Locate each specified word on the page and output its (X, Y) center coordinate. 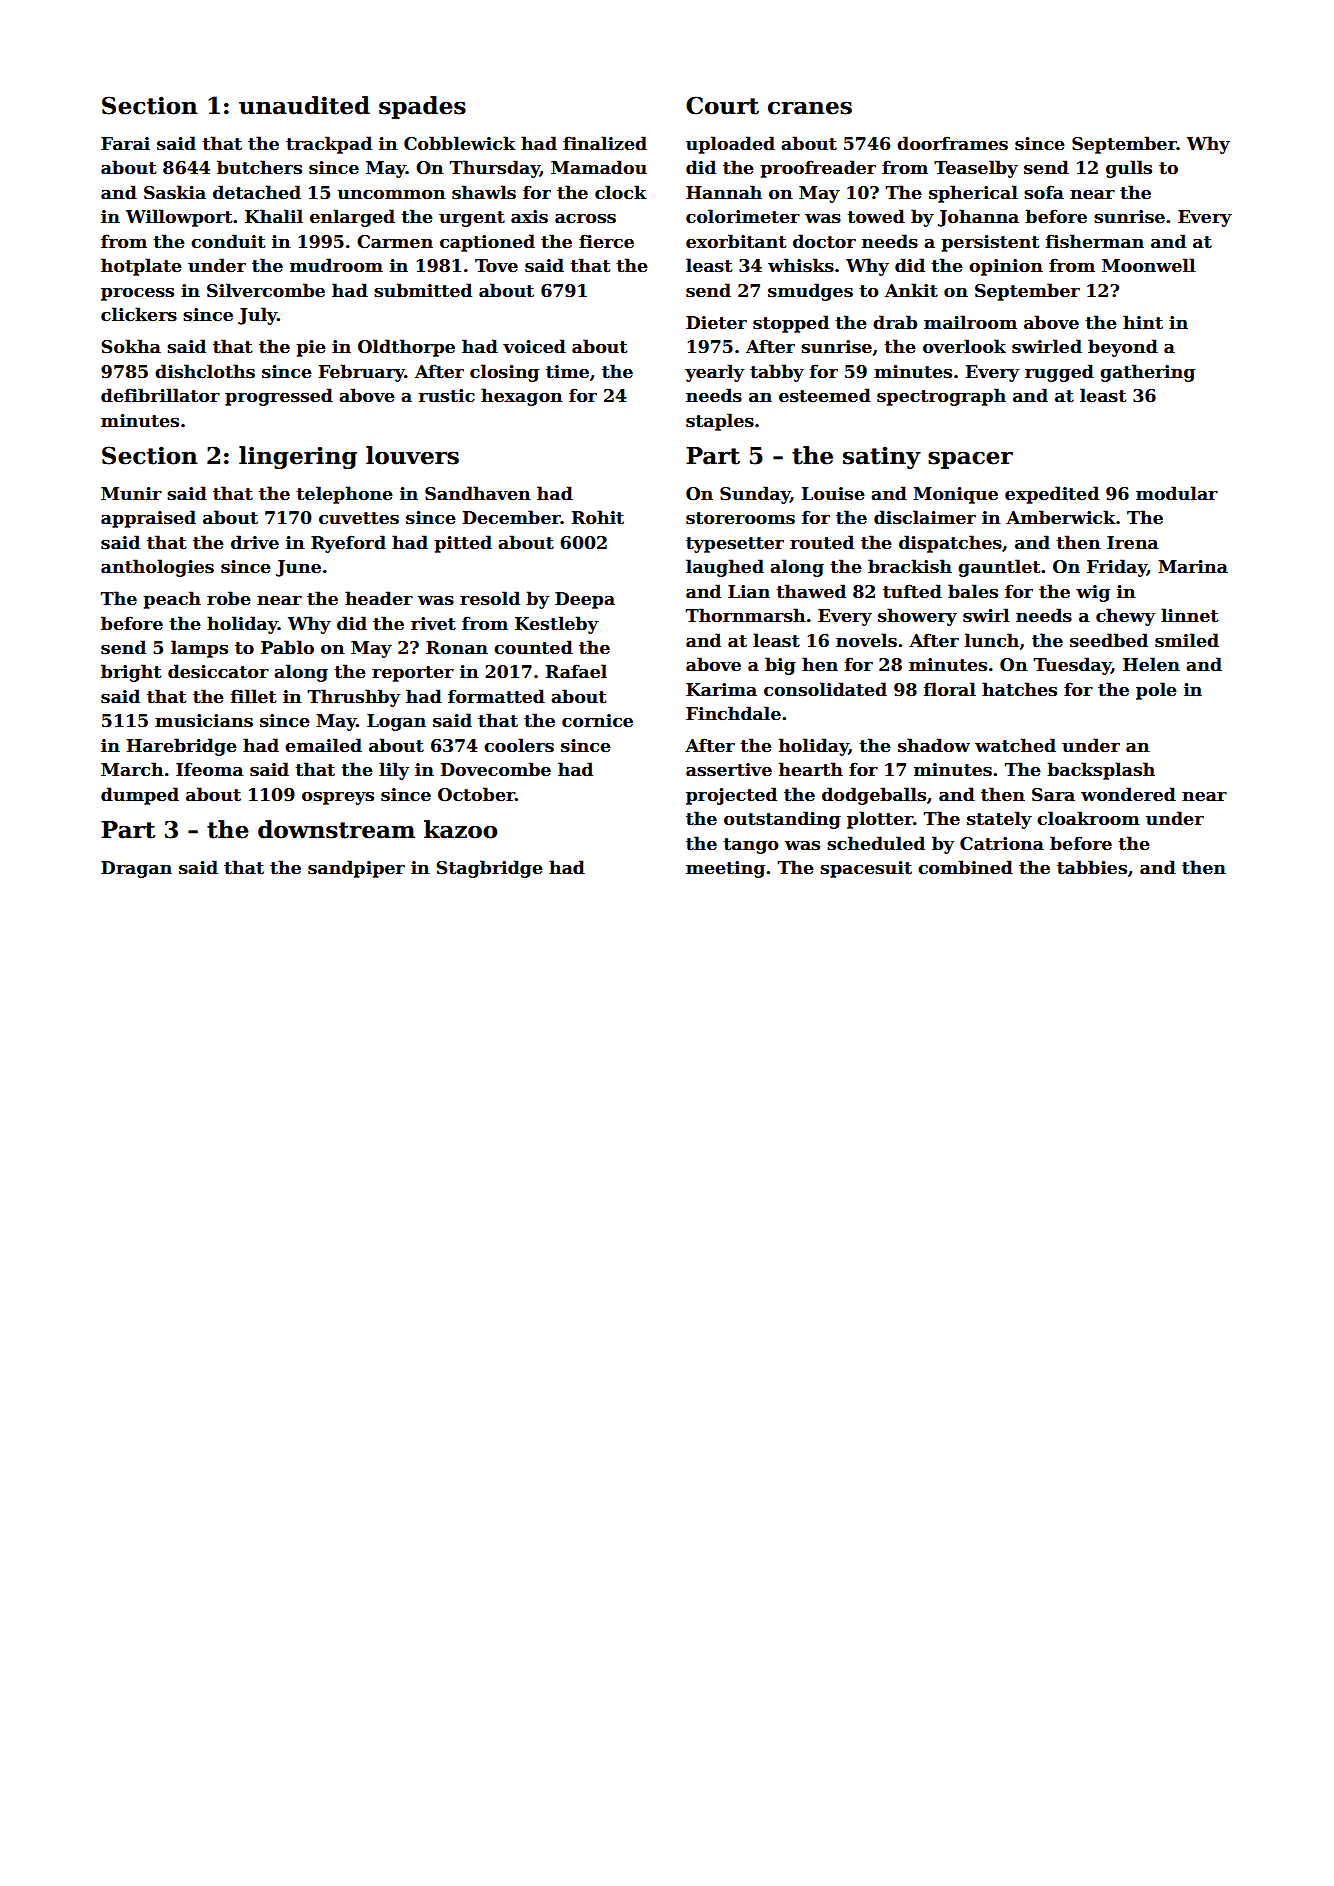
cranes (810, 108)
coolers (519, 745)
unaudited (304, 105)
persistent (990, 243)
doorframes (952, 143)
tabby (777, 373)
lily (394, 771)
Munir (131, 494)
